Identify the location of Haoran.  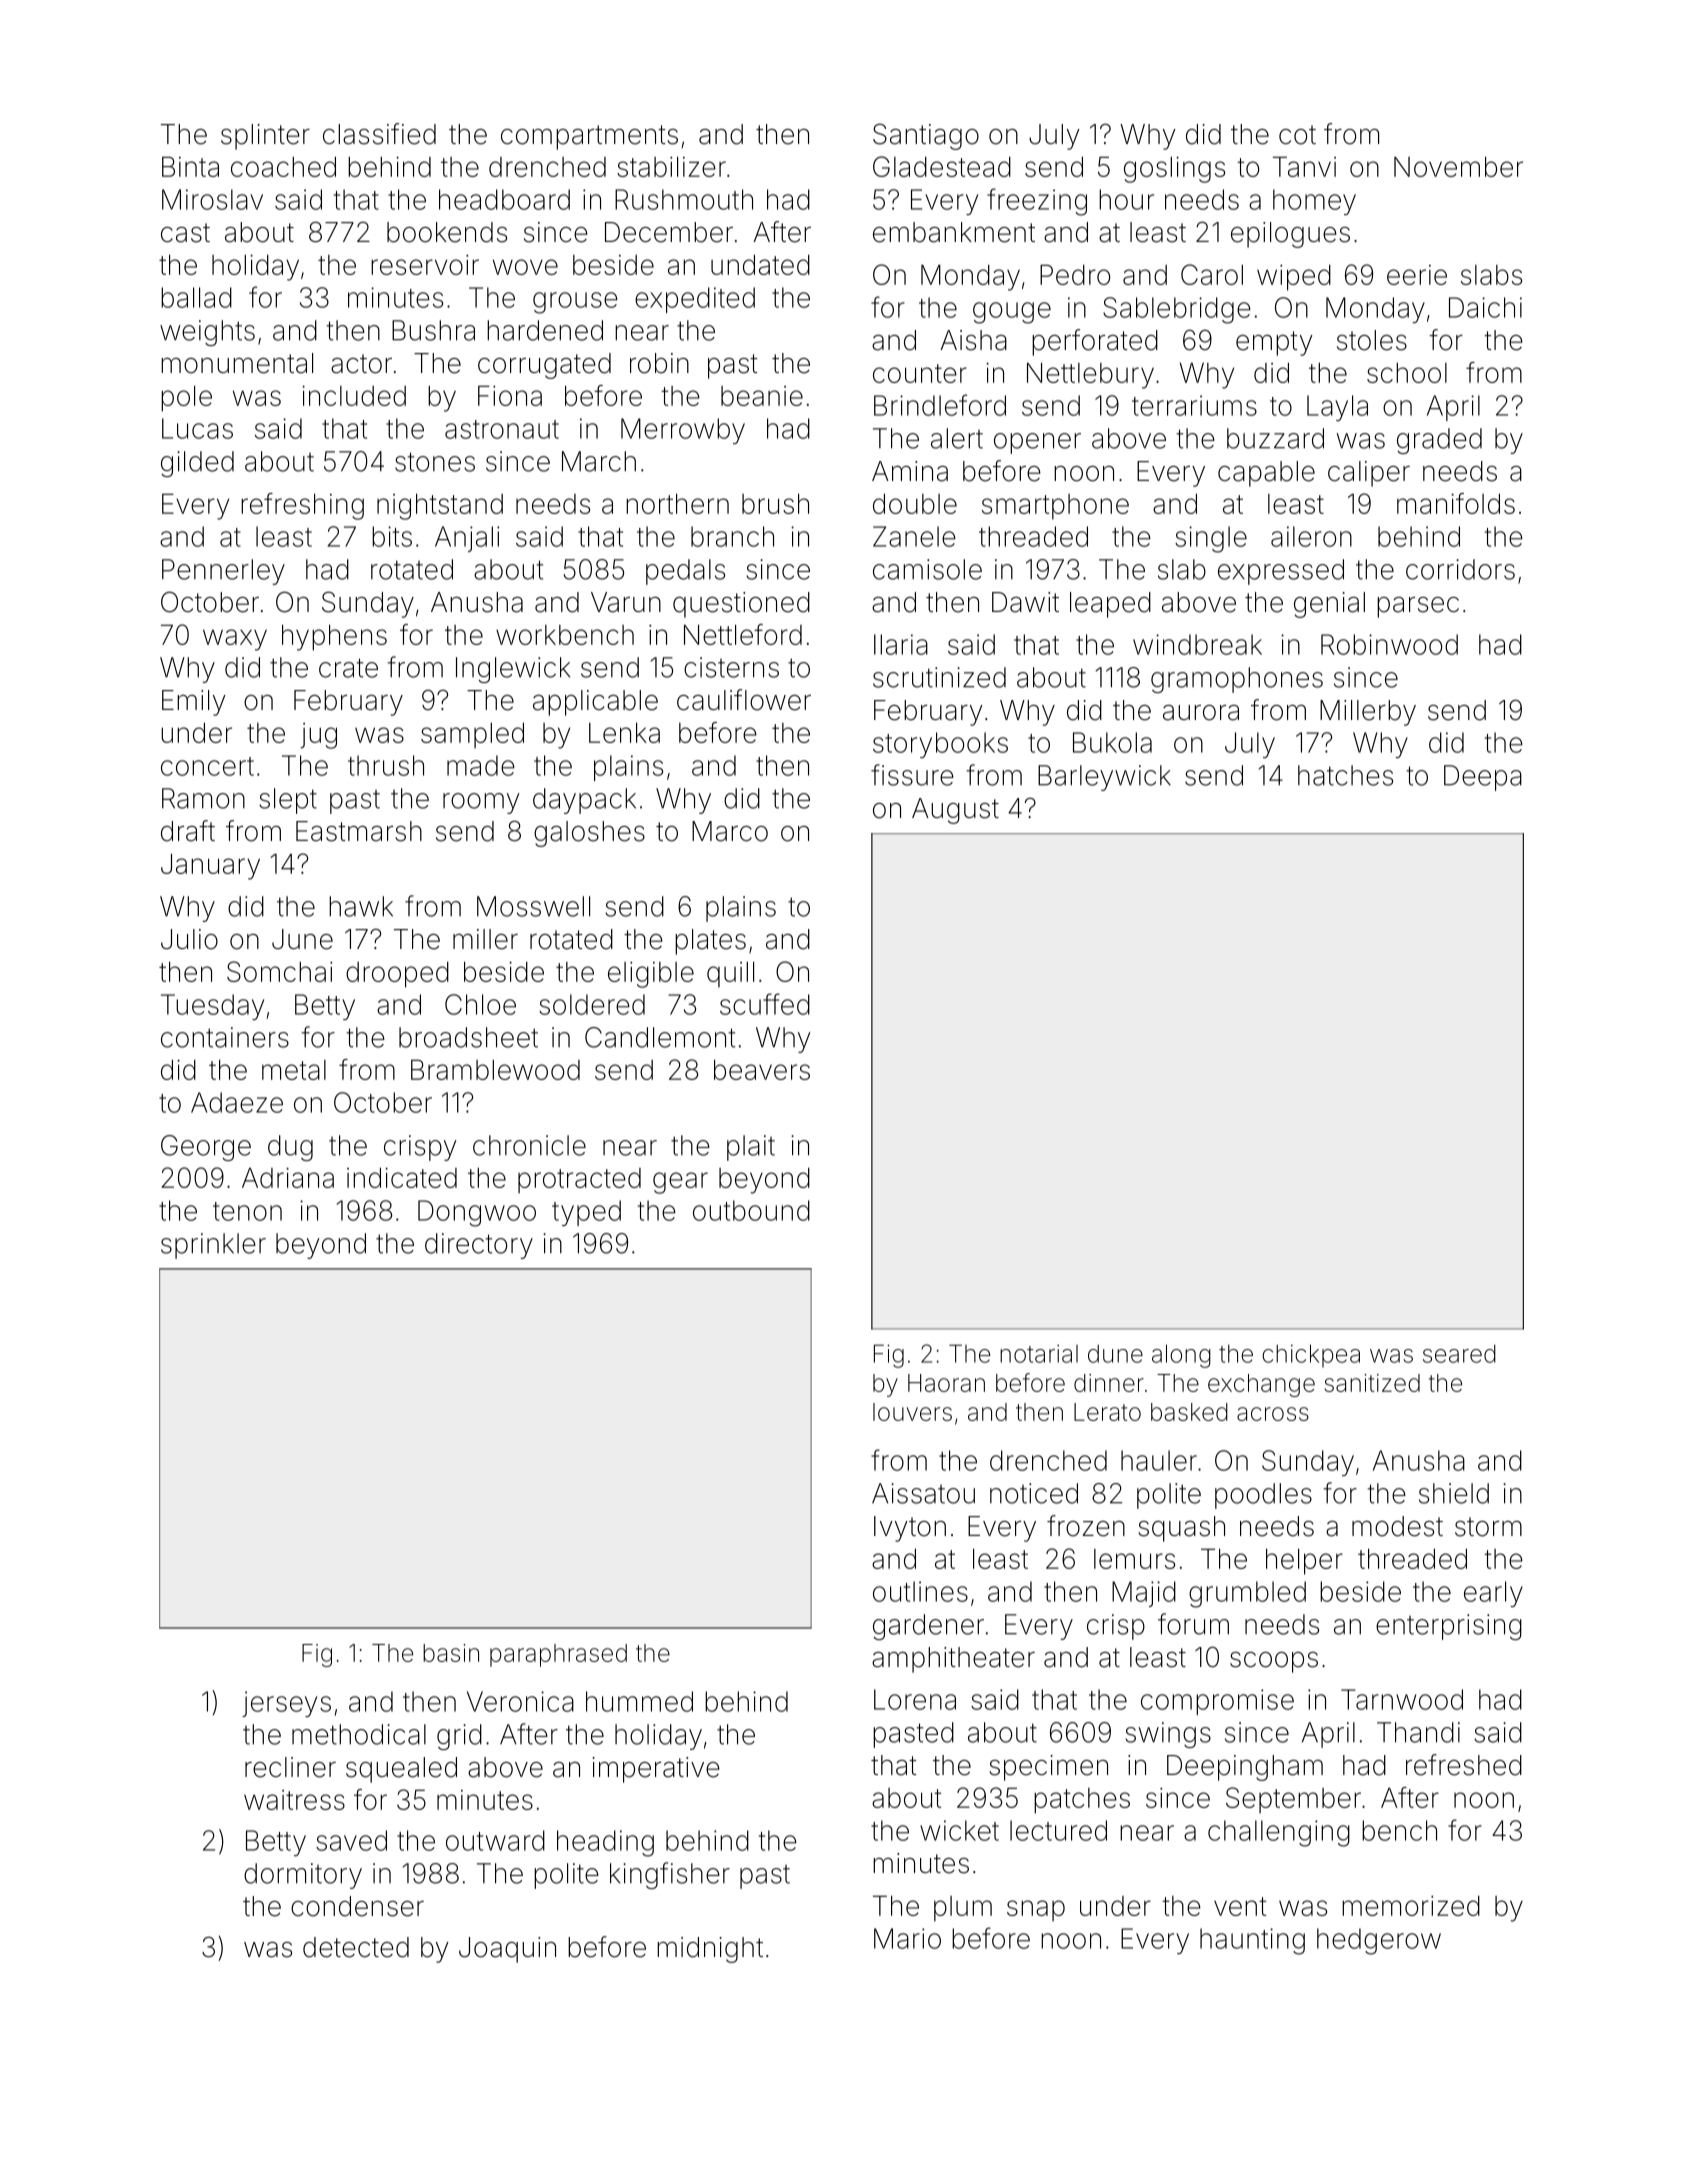
(946, 1383).
